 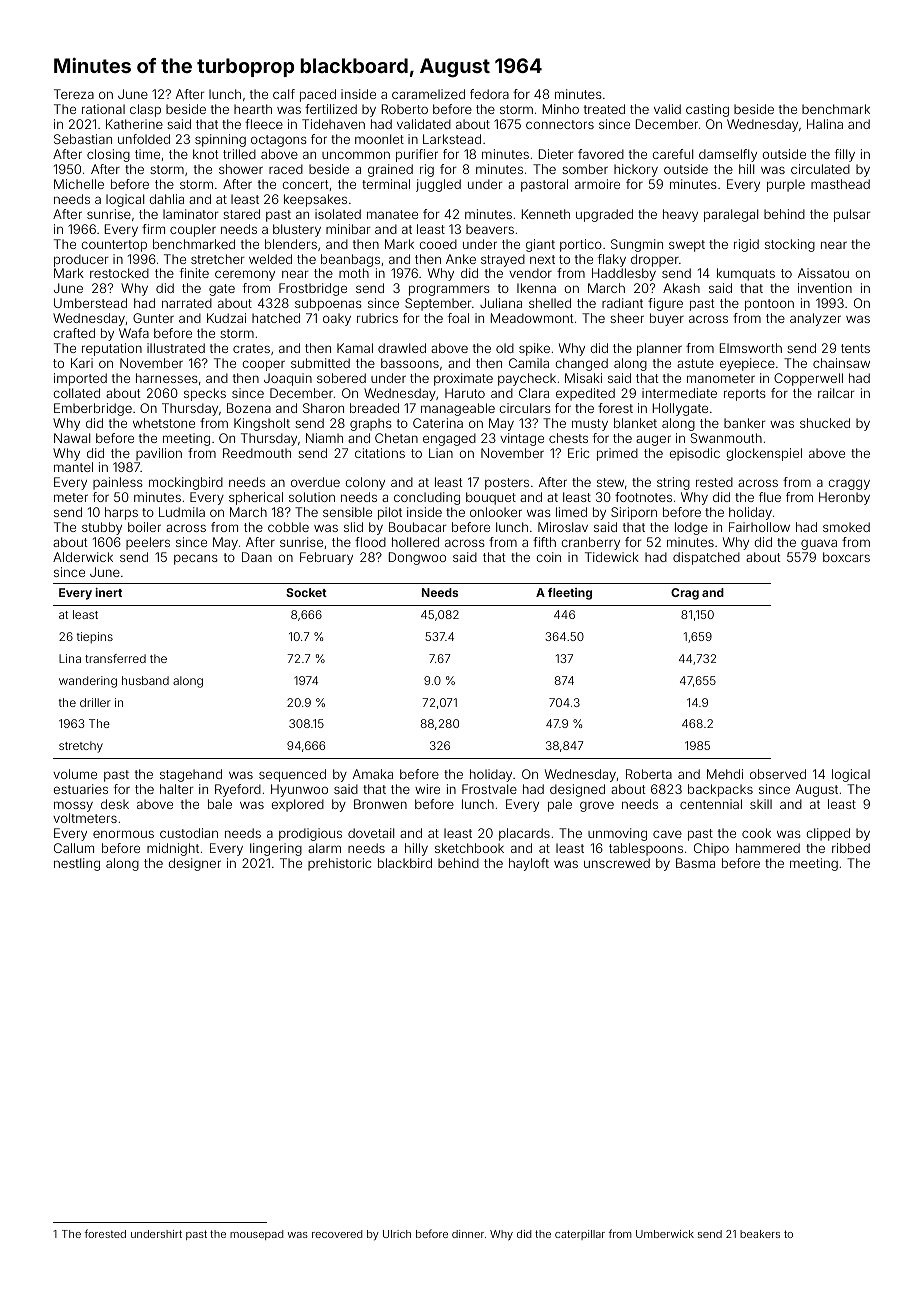 What do you see at coordinates (115, 658) in the image?
I see `transferred` at bounding box center [115, 658].
